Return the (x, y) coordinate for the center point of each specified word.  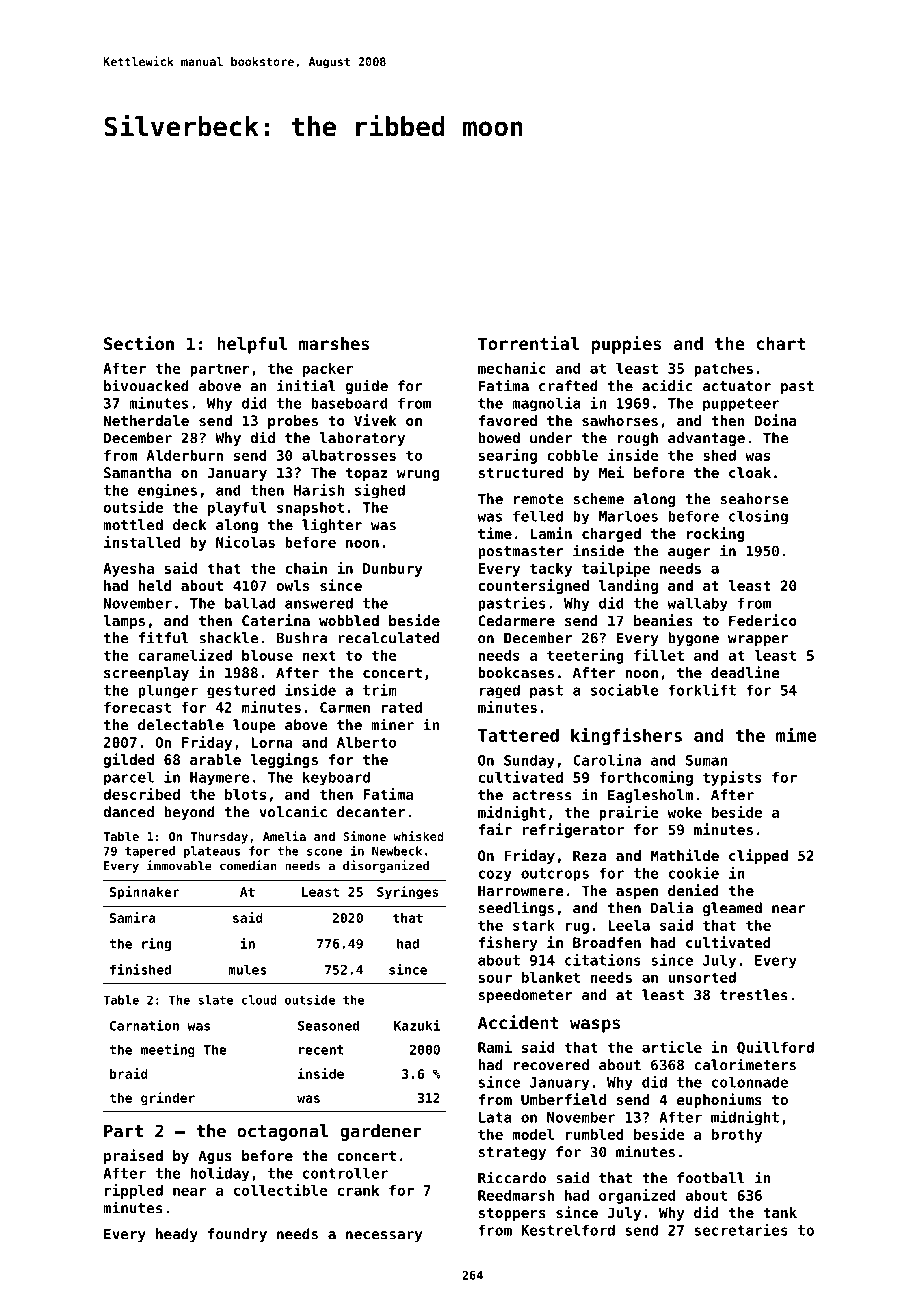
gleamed (732, 909)
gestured (241, 691)
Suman (706, 760)
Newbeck (397, 851)
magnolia (546, 404)
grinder (168, 1099)
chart (781, 343)
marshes (334, 343)
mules (247, 969)
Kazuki (417, 1025)
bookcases (516, 672)
